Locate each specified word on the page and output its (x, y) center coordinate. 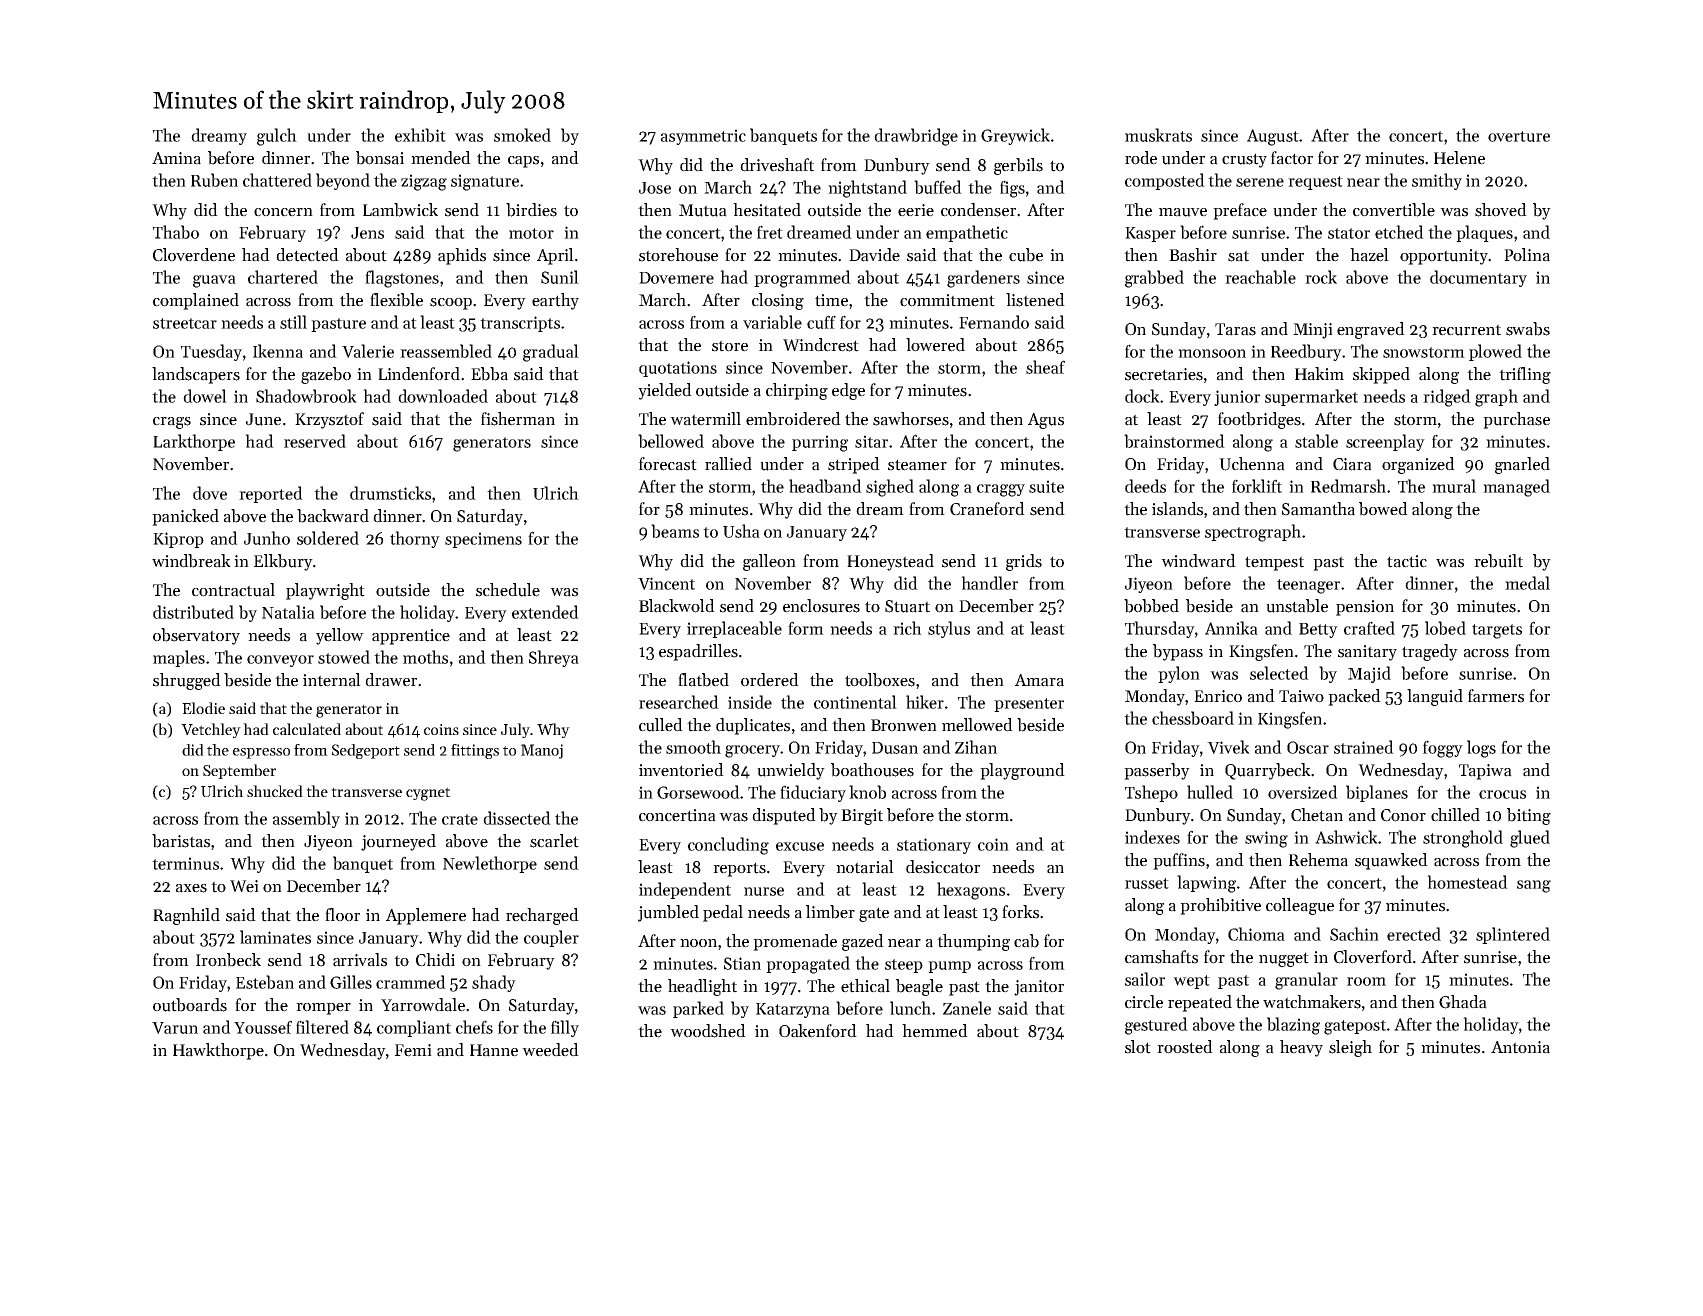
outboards (190, 1005)
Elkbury (283, 562)
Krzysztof (329, 420)
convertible (1394, 210)
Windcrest (821, 345)
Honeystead (890, 562)
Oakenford (818, 1031)
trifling (1525, 375)
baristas (181, 841)
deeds (1145, 486)
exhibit (420, 135)
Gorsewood (699, 792)
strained (1364, 747)
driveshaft (777, 165)
